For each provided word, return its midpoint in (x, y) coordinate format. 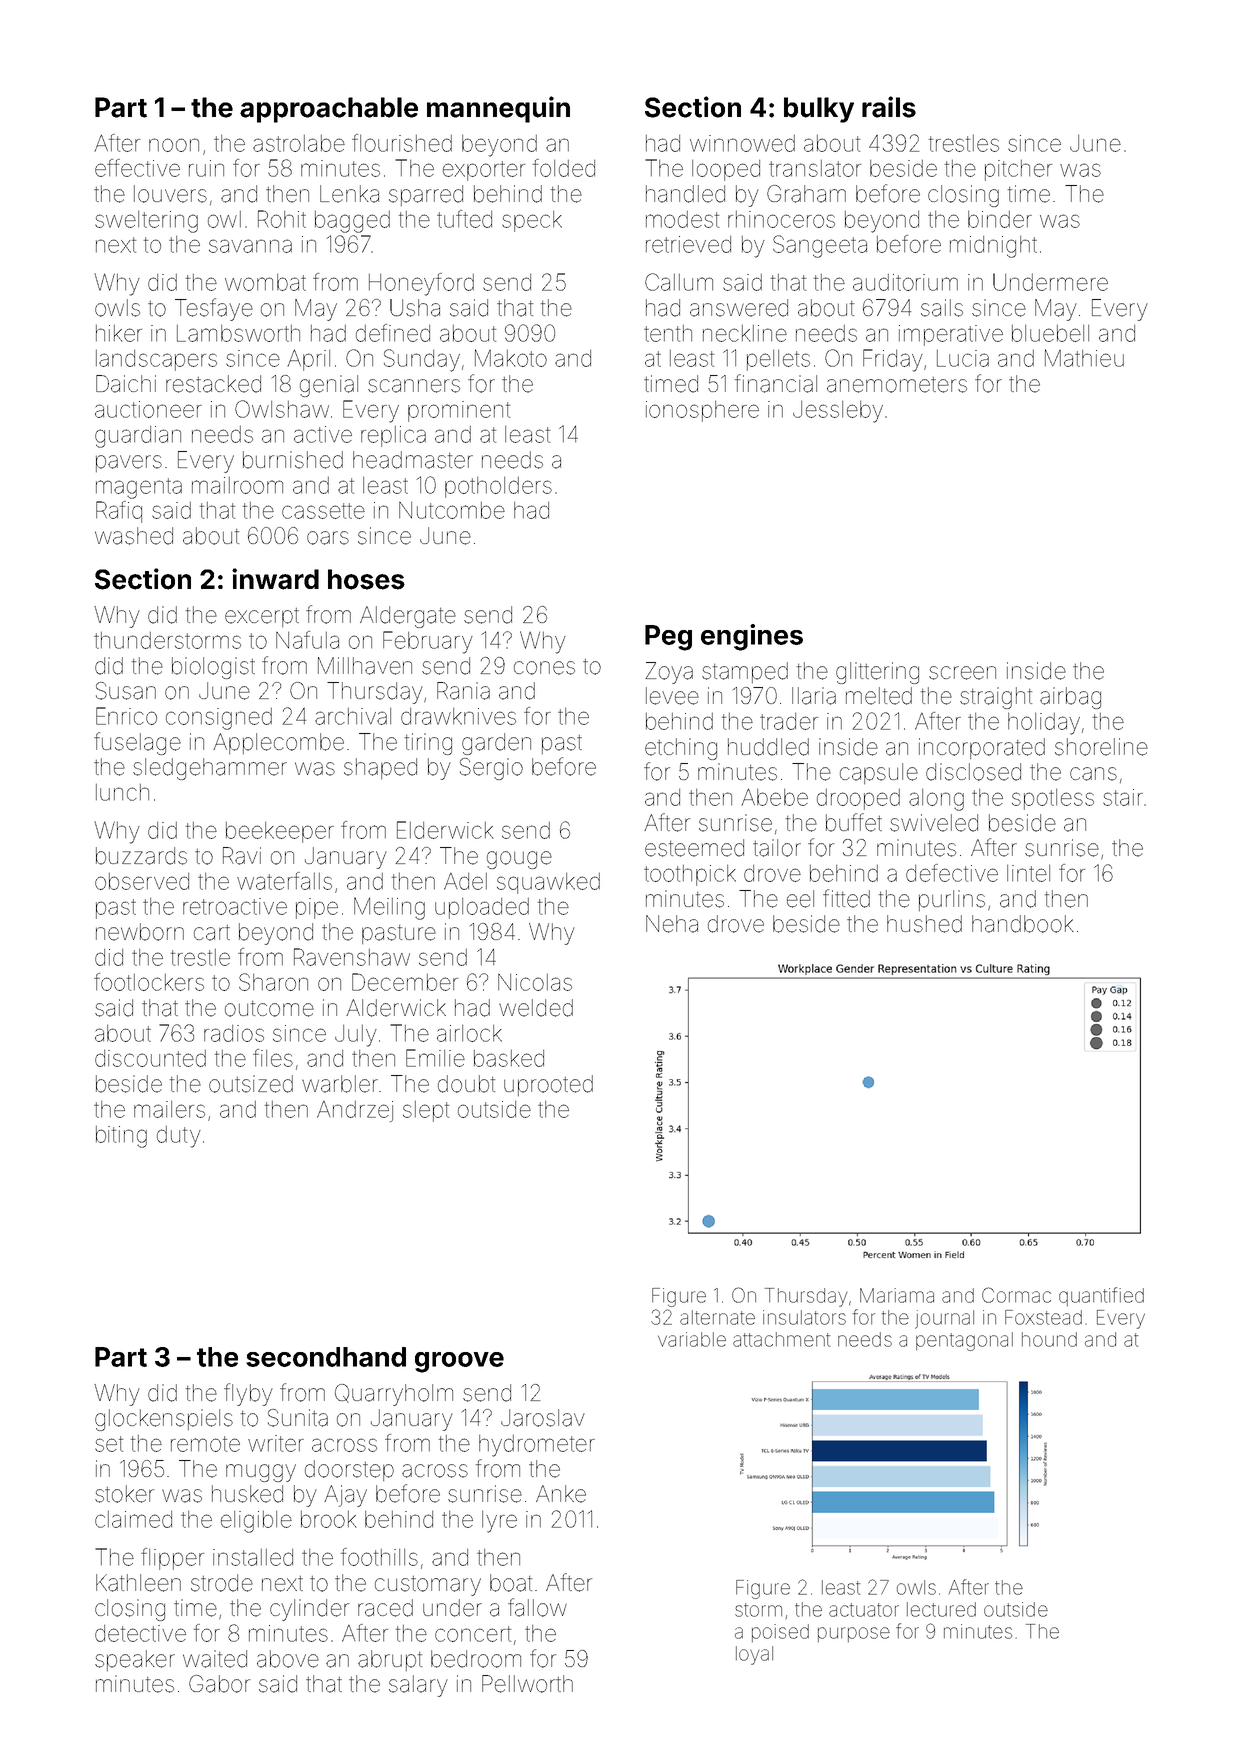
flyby (248, 1394)
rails (889, 107)
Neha (672, 924)
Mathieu (1084, 358)
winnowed (742, 143)
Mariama (897, 1295)
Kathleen (138, 1583)
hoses (366, 579)
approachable (329, 110)
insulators (804, 1317)
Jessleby (838, 412)
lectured (941, 1609)
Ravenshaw (352, 957)
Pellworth (527, 1684)
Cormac (1016, 1295)
